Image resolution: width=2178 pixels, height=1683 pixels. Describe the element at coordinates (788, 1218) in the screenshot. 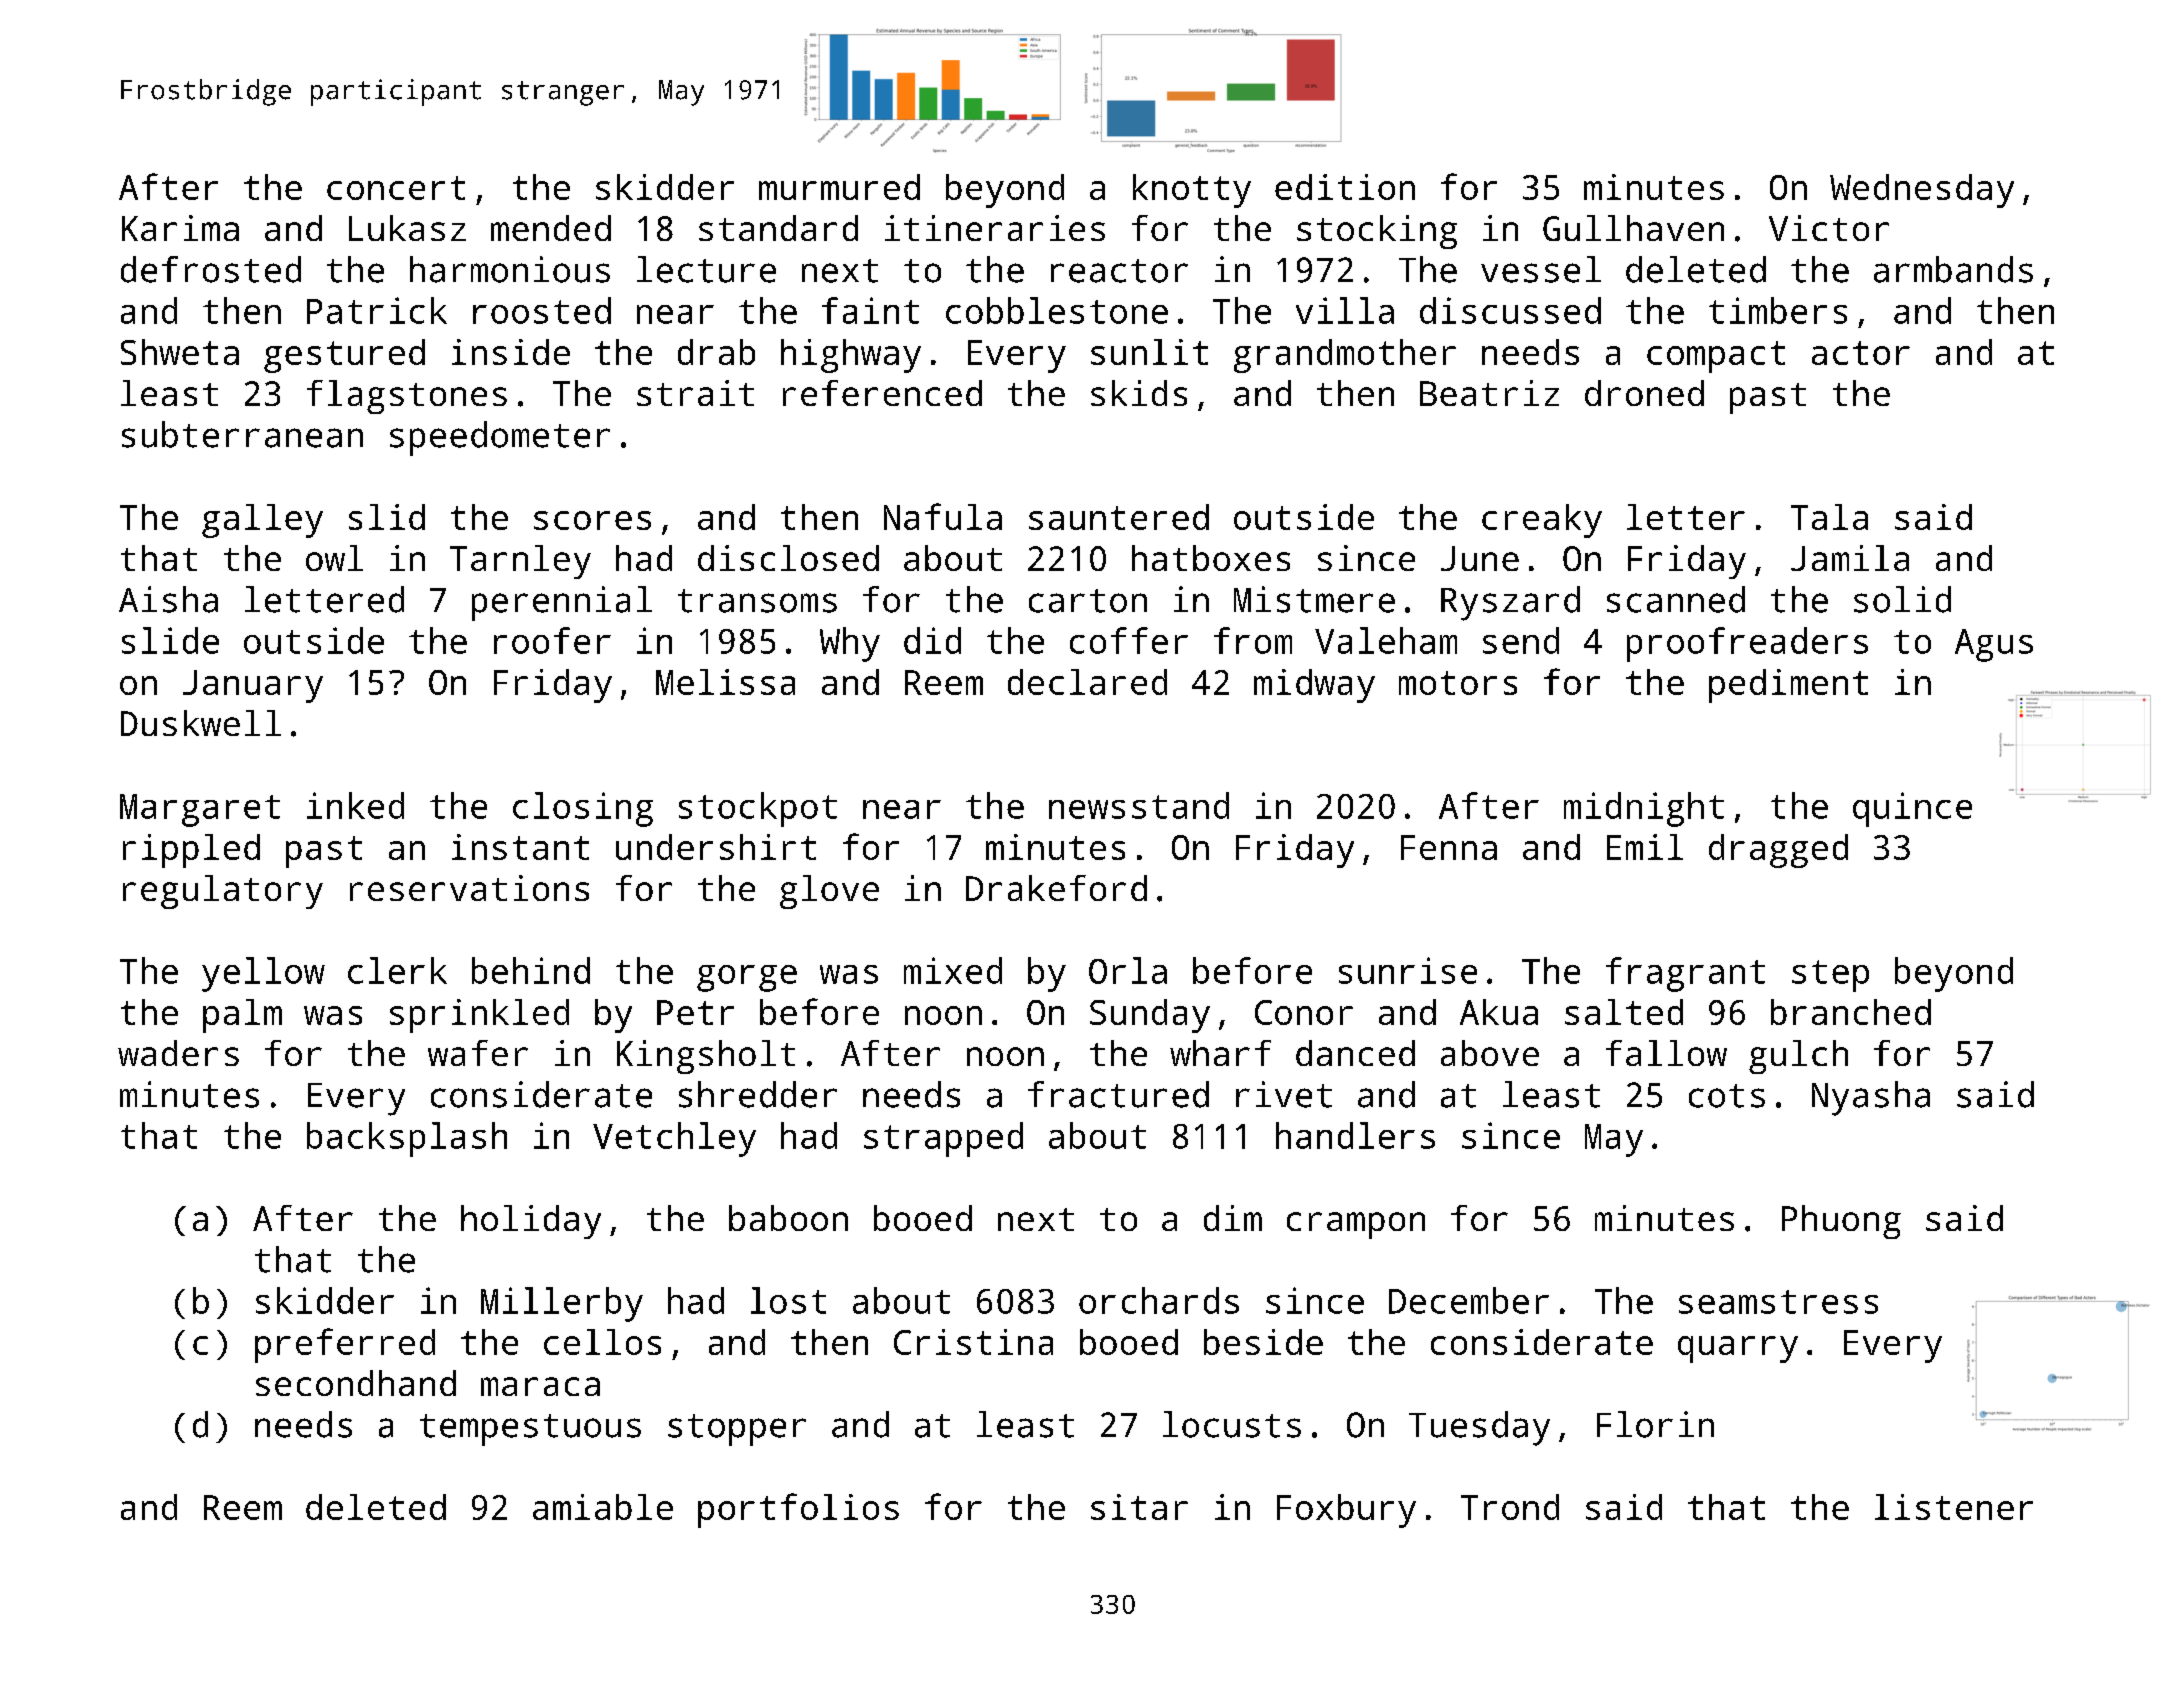

I see `baboon` at that location.
